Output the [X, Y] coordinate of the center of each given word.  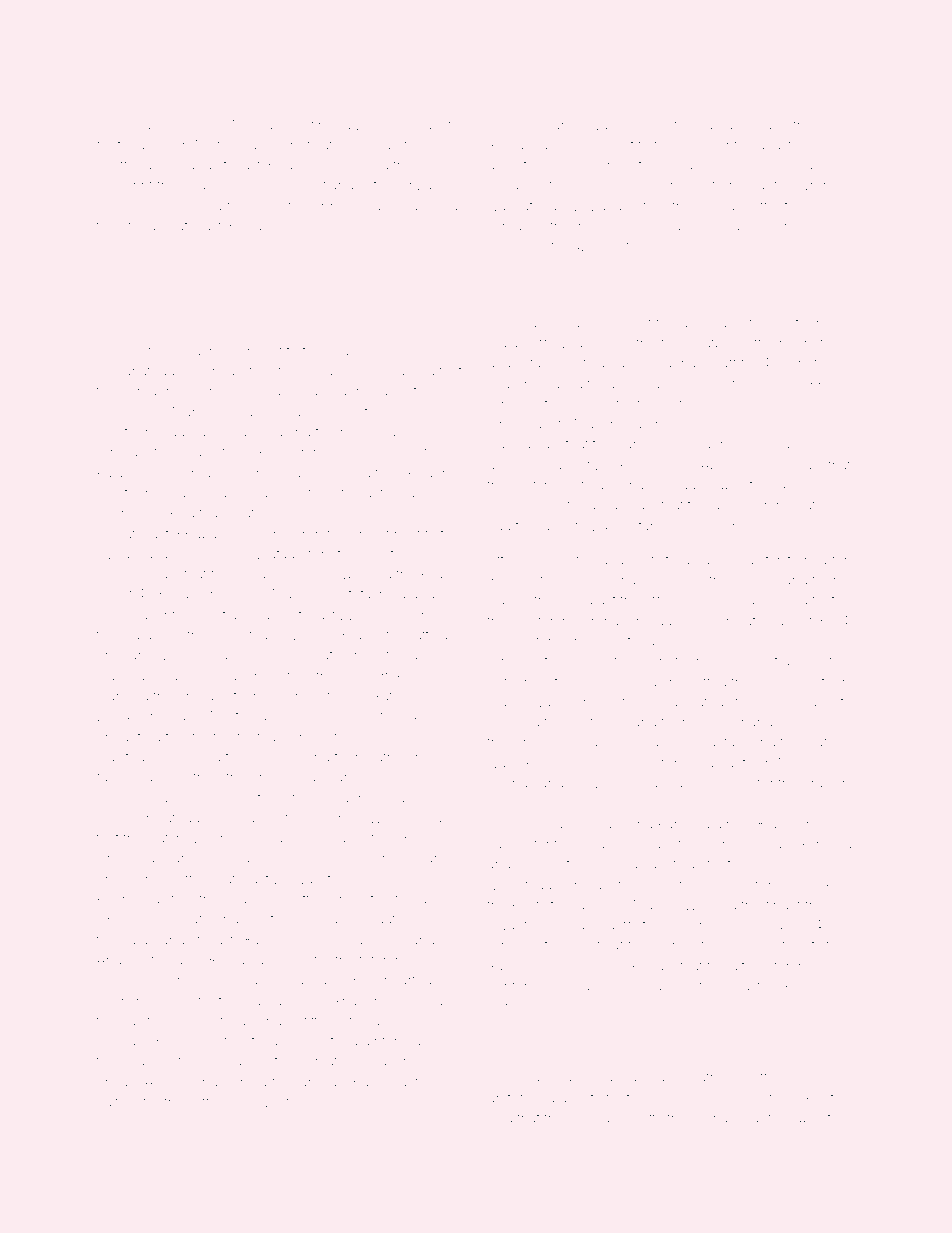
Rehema [825, 843]
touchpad [126, 941]
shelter [533, 621]
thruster [120, 226]
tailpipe [417, 900]
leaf [816, 741]
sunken [768, 227]
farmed [119, 776]
